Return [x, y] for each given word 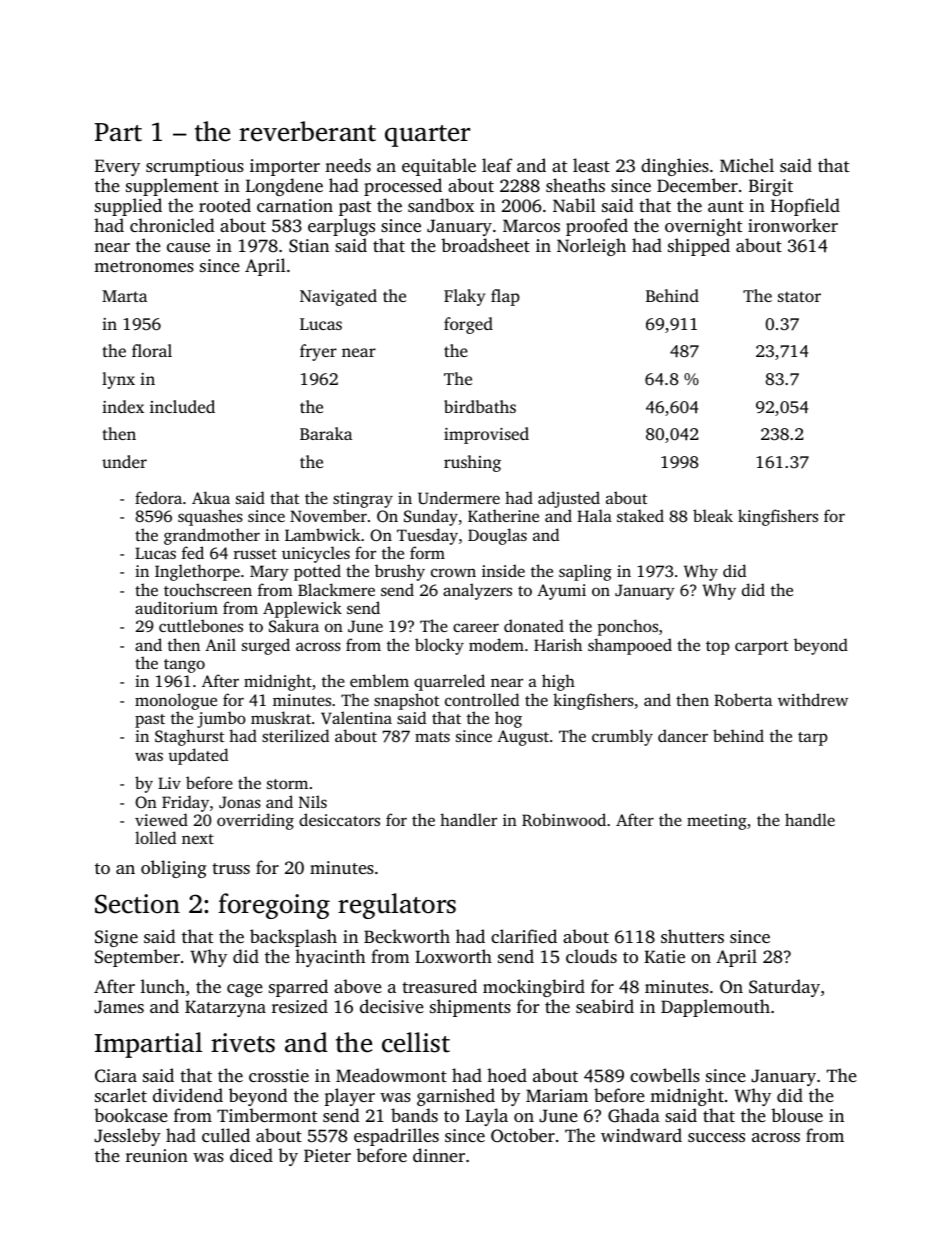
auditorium [176, 607]
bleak [713, 515]
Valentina [356, 718]
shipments [470, 1008]
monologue [176, 701]
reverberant [307, 131]
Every [117, 167]
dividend [188, 1095]
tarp [813, 739]
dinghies [675, 167]
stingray [363, 500]
